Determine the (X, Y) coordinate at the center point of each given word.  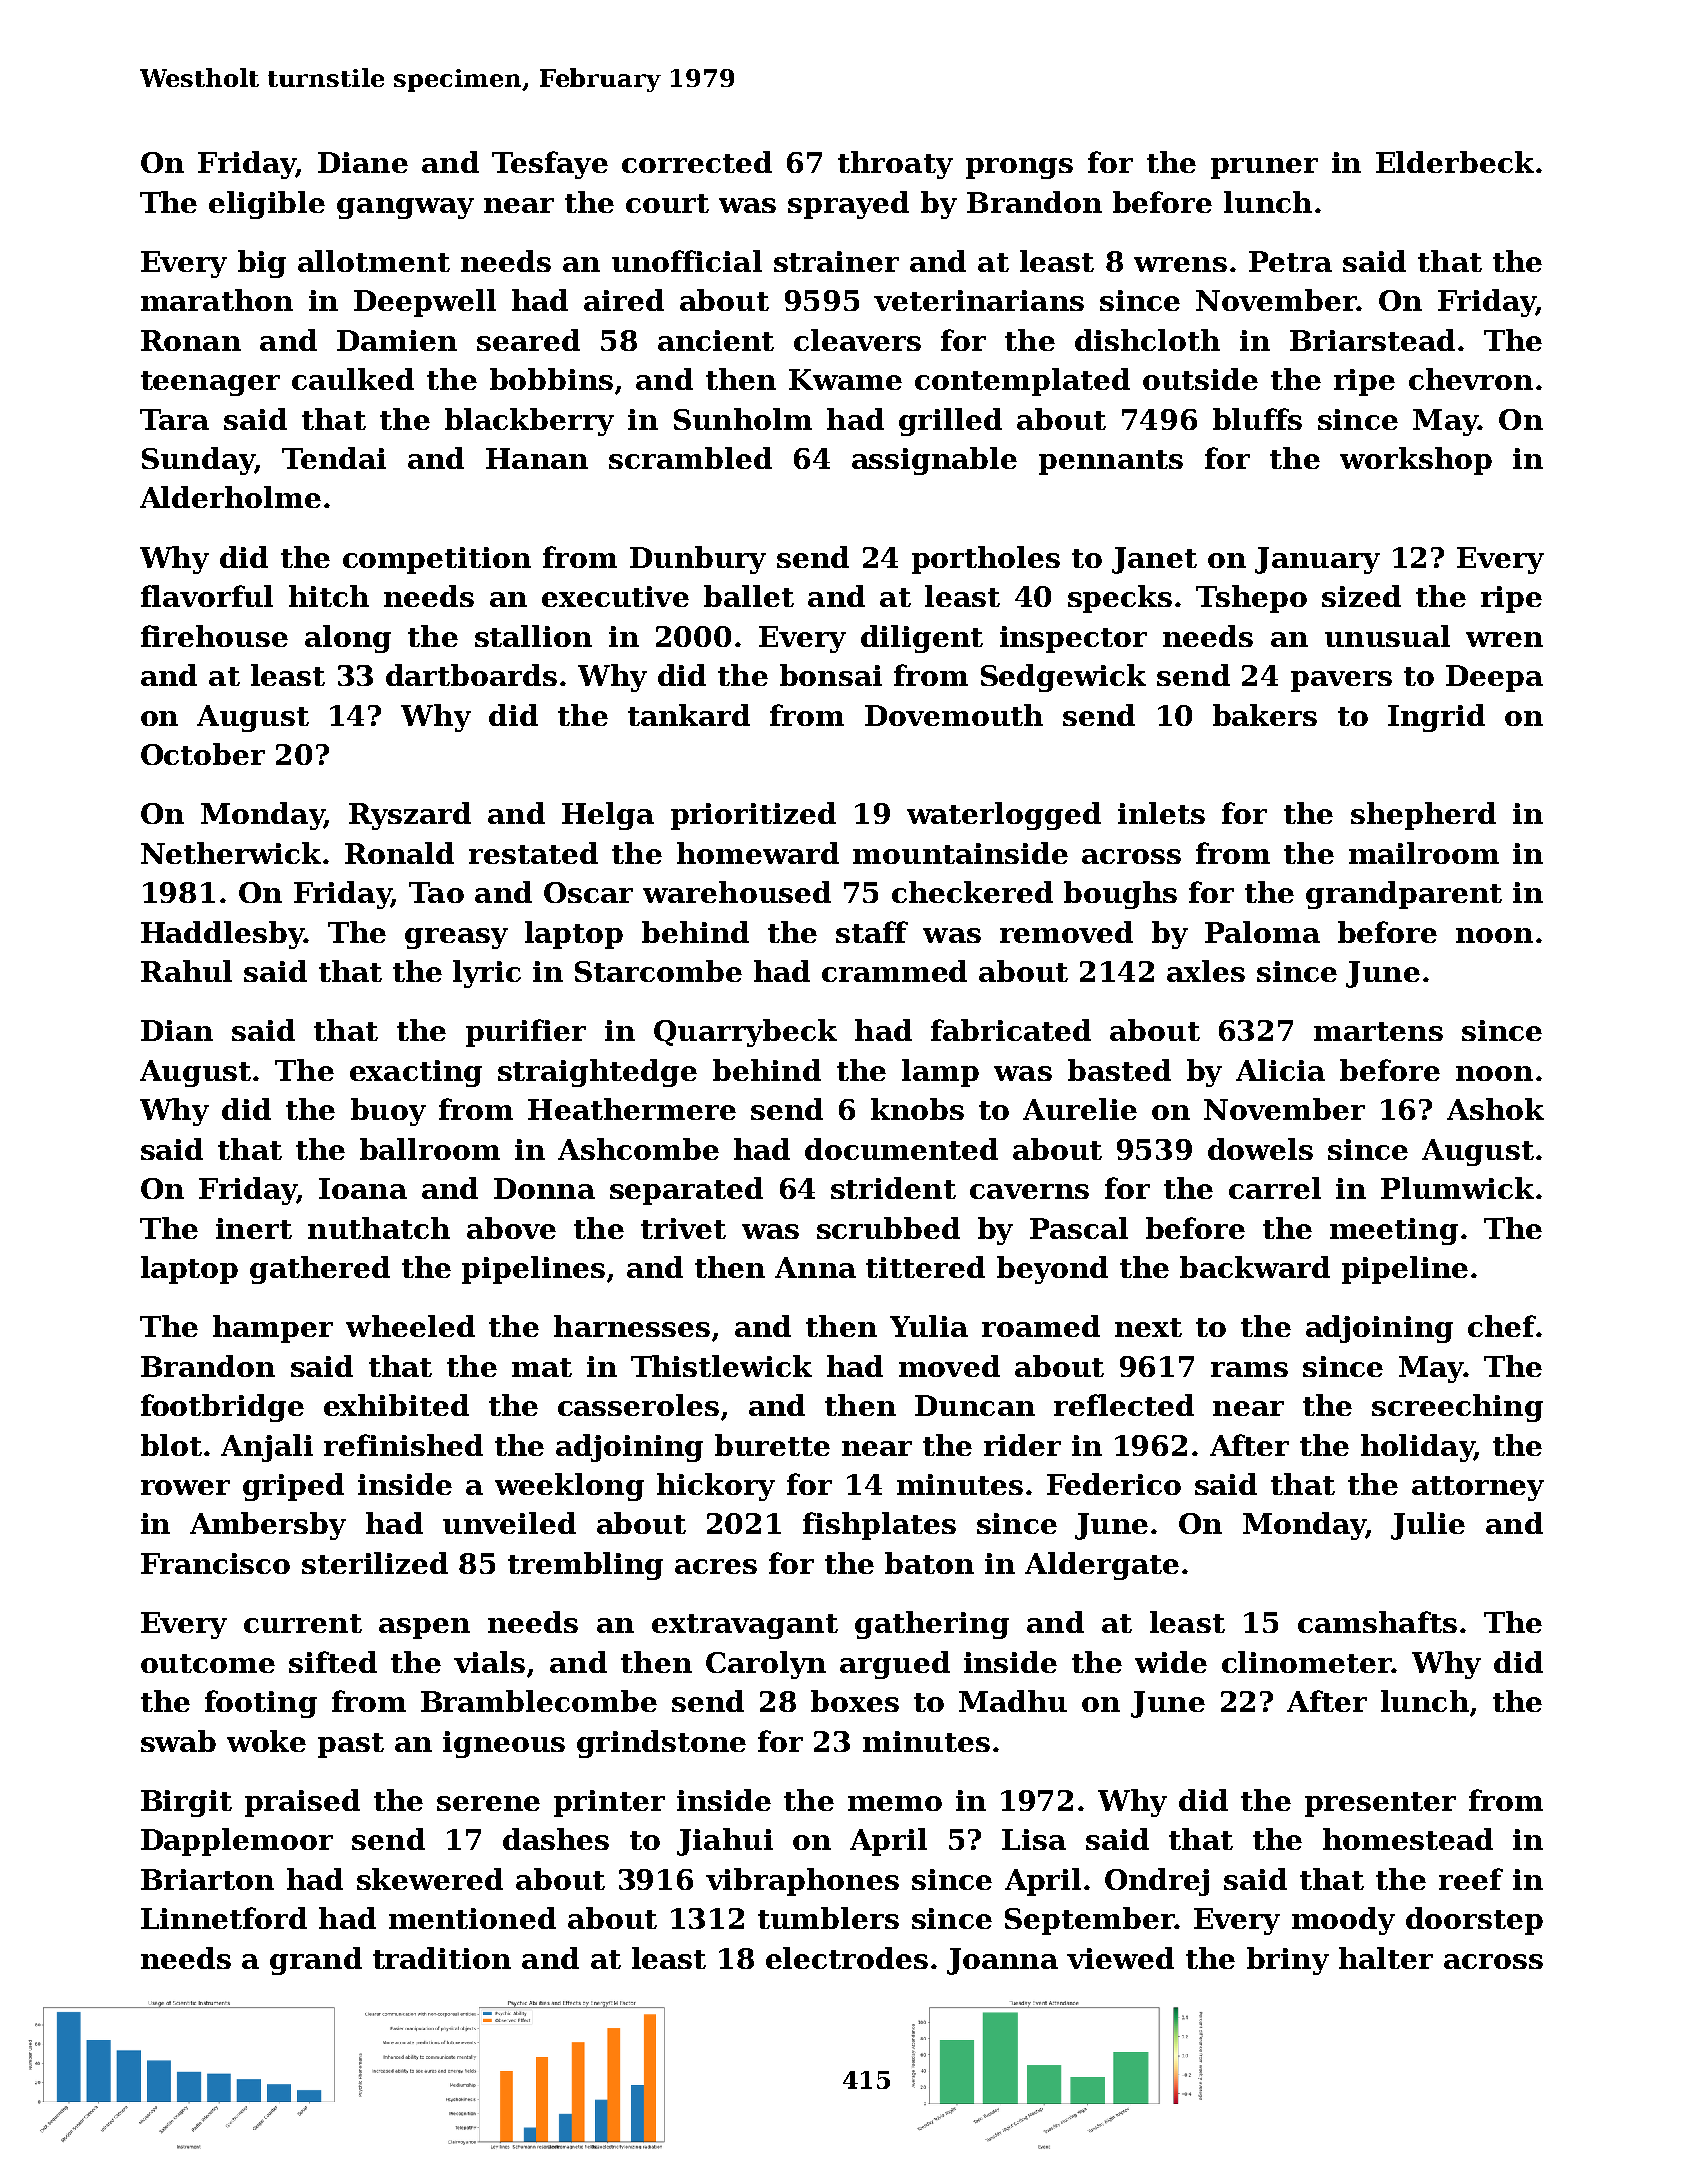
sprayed (848, 205)
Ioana (363, 1188)
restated (533, 853)
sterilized (375, 1563)
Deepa (1494, 678)
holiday (1417, 1448)
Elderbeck (1455, 162)
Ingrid (1436, 718)
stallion (533, 636)
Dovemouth (954, 715)
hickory (716, 1487)
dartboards (471, 675)
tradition (442, 1958)
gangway (405, 208)
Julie (1428, 1526)
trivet (683, 1228)
